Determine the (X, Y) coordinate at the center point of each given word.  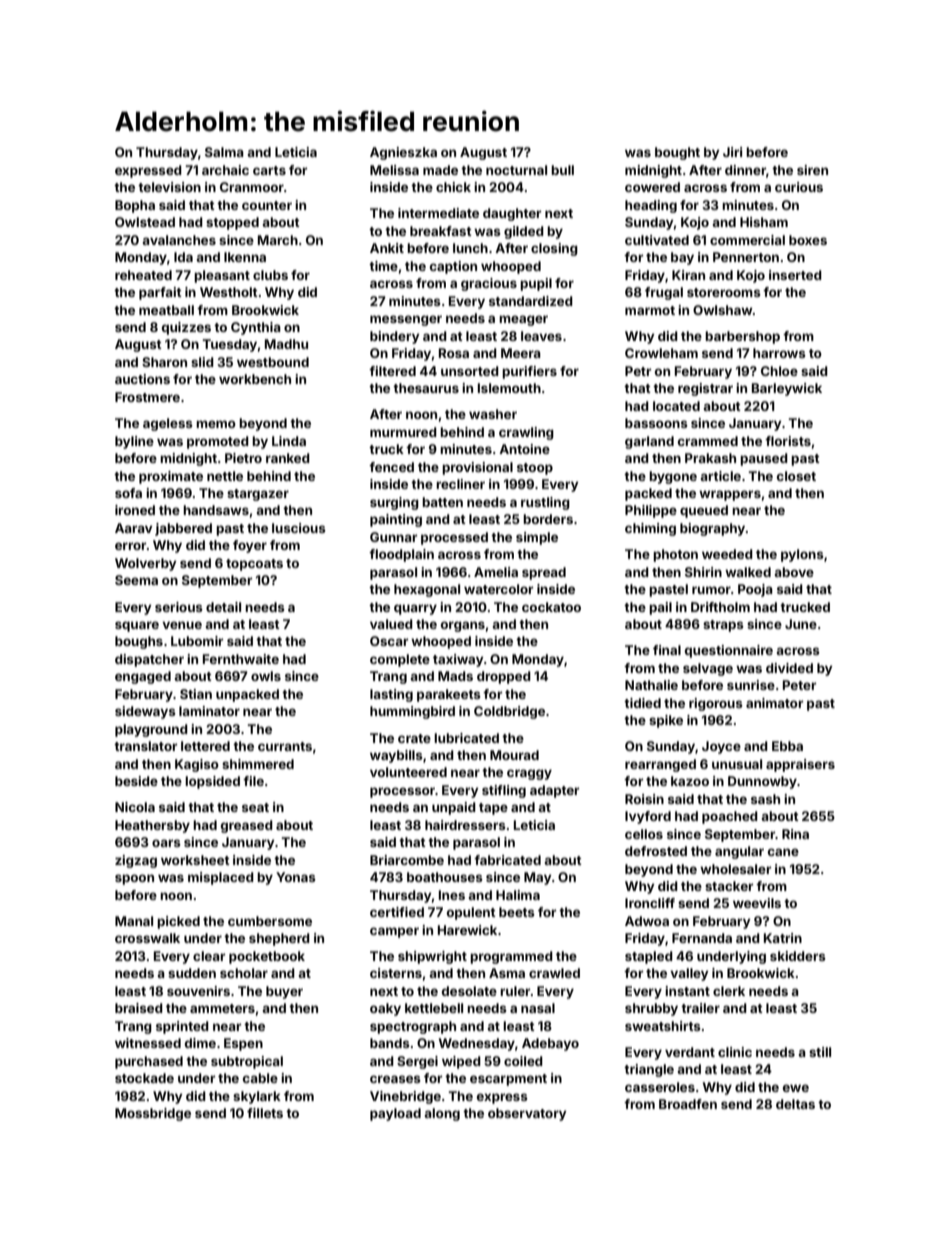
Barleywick (787, 389)
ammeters (222, 1008)
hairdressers (465, 825)
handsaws (216, 510)
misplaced (221, 878)
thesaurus (426, 388)
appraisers (800, 765)
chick (453, 187)
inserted (795, 275)
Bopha (135, 206)
